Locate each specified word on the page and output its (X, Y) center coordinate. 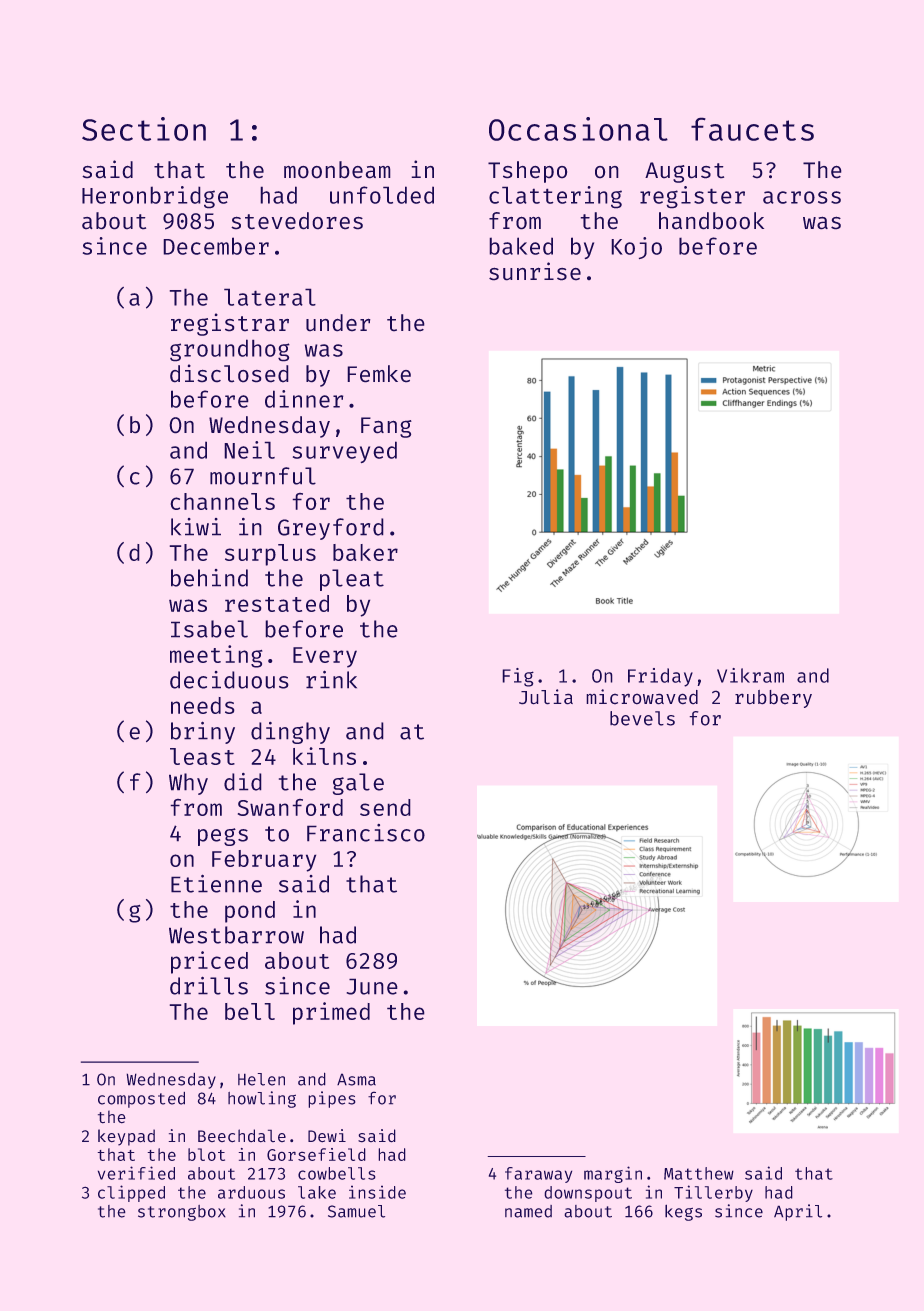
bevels (642, 718)
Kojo (636, 248)
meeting (216, 656)
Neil (249, 450)
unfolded (382, 195)
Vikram (750, 675)
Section (144, 129)
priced (209, 962)
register (692, 197)
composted (141, 1100)
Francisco (366, 833)
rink (331, 679)
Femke (379, 374)
